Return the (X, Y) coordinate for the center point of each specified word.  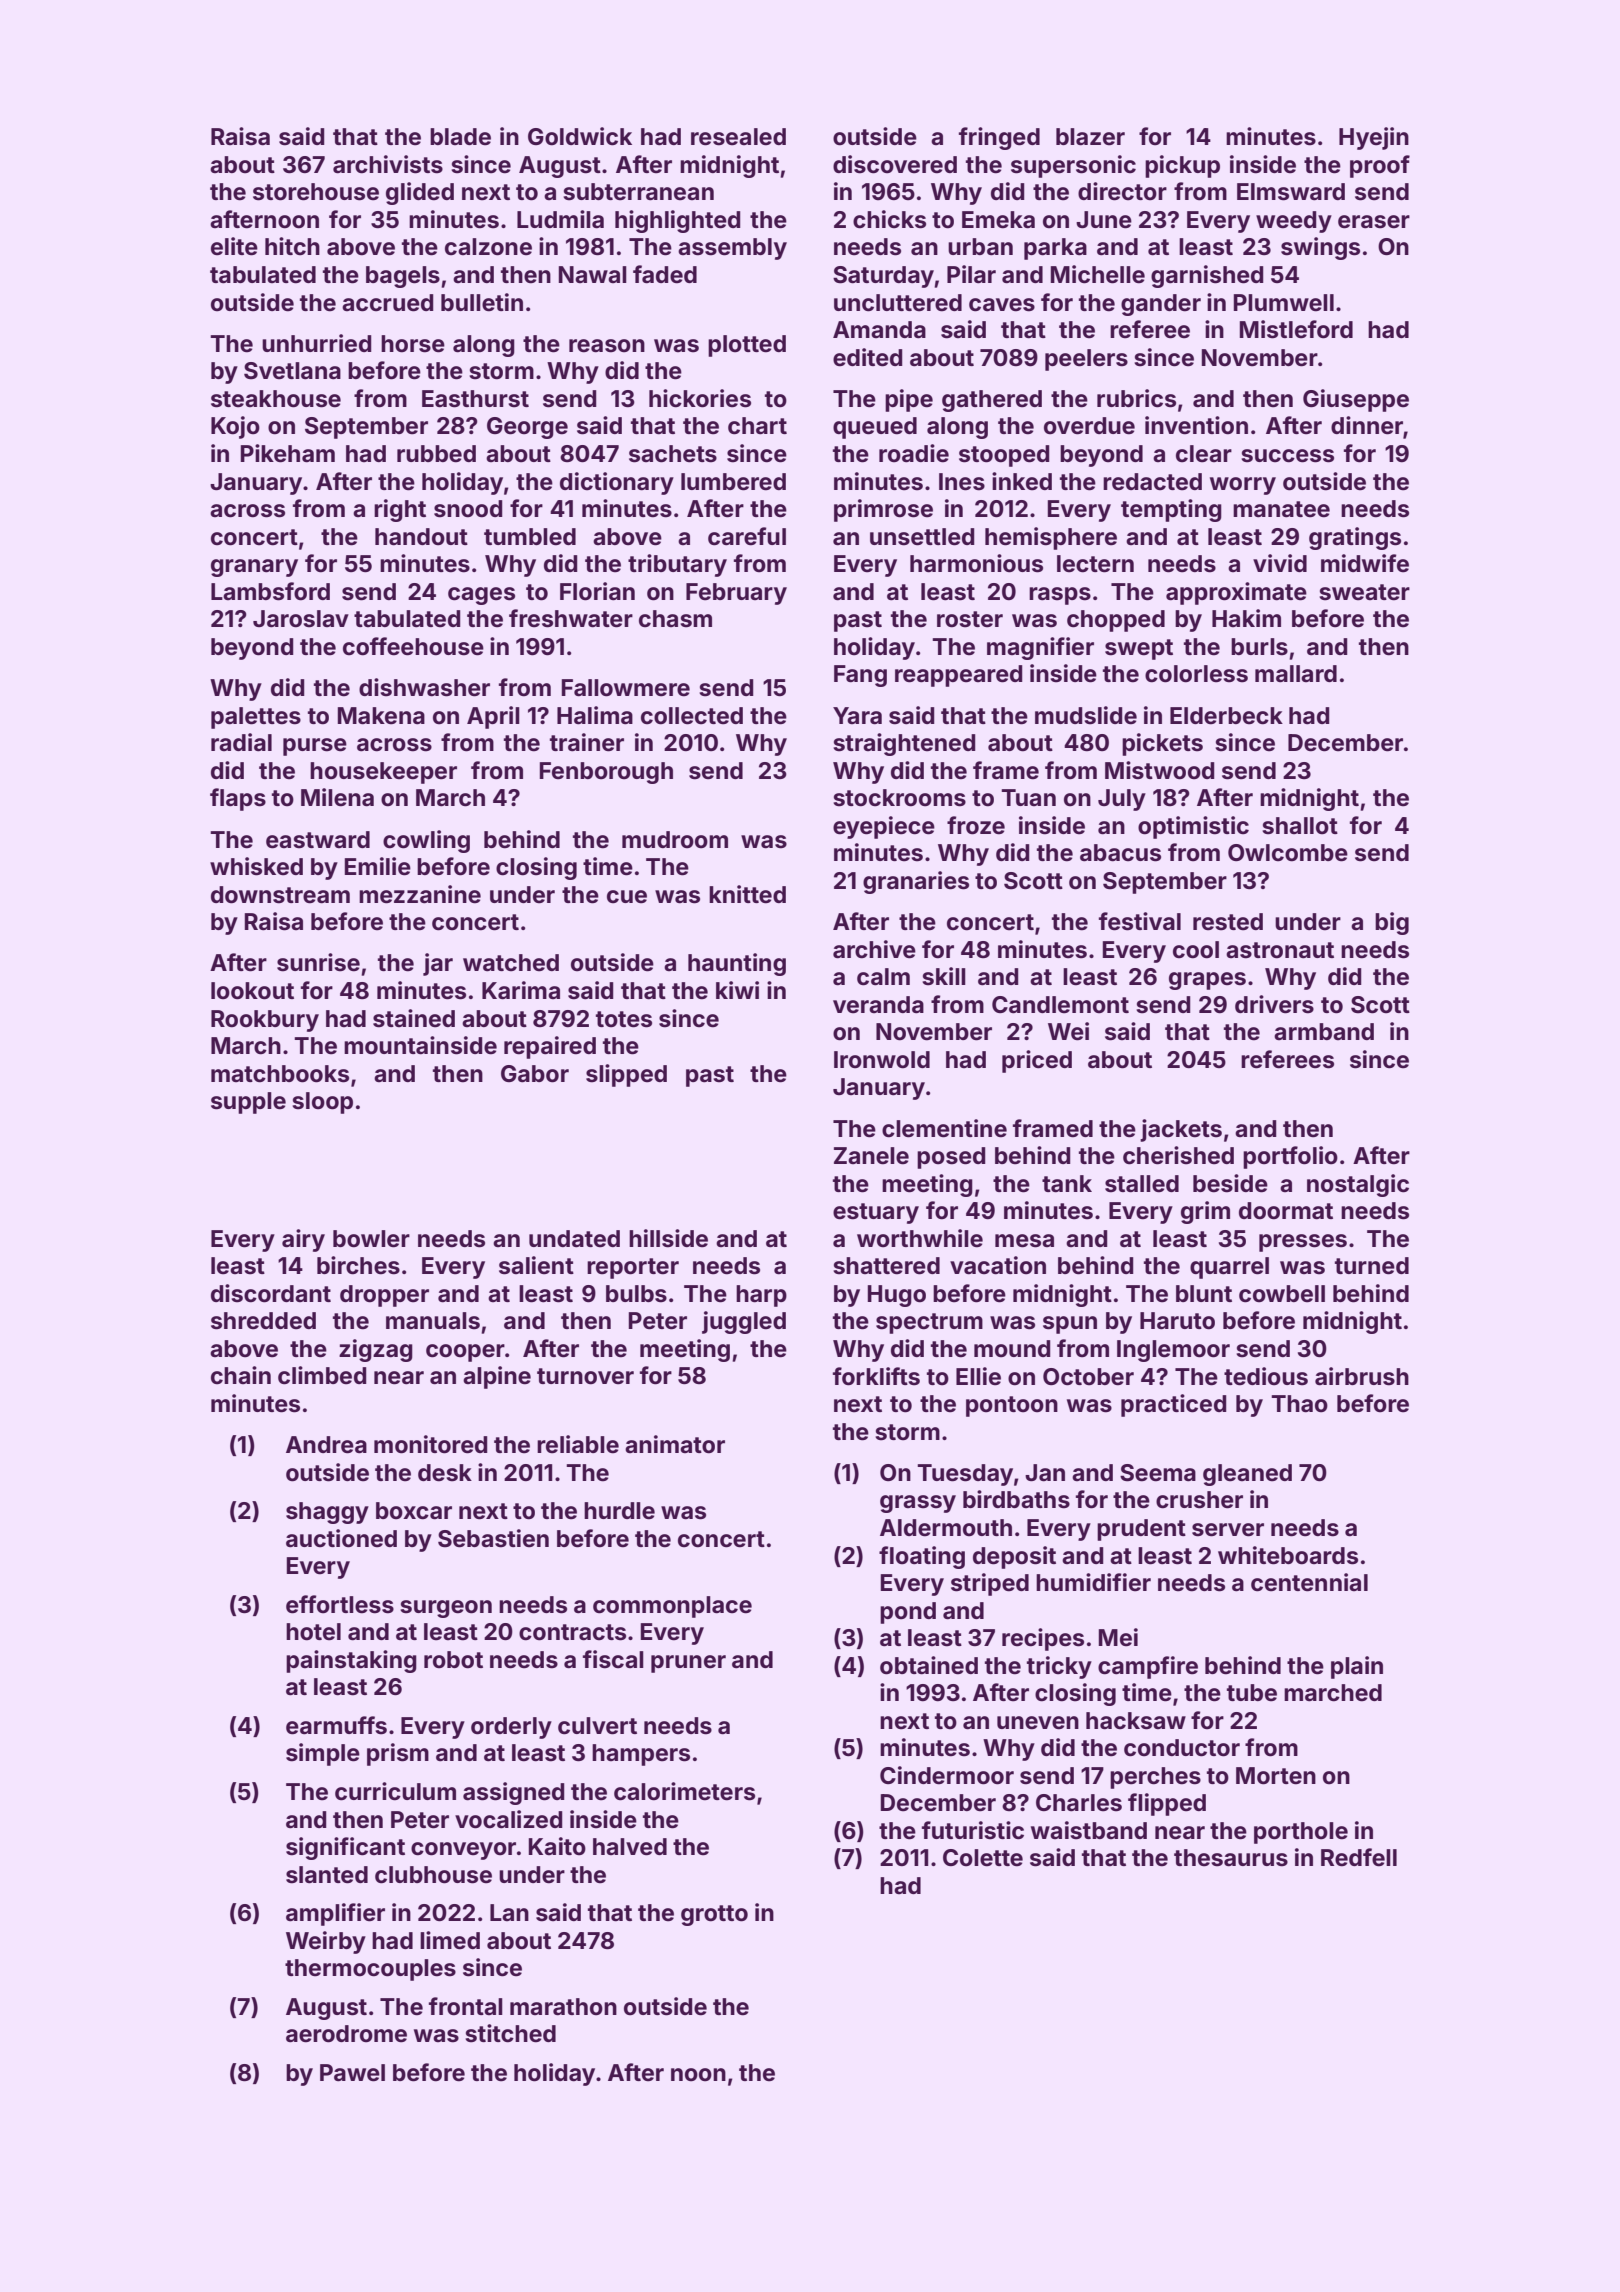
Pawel (352, 2073)
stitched (510, 2033)
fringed (999, 138)
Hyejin (1374, 138)
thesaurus (1231, 1858)
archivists (388, 164)
